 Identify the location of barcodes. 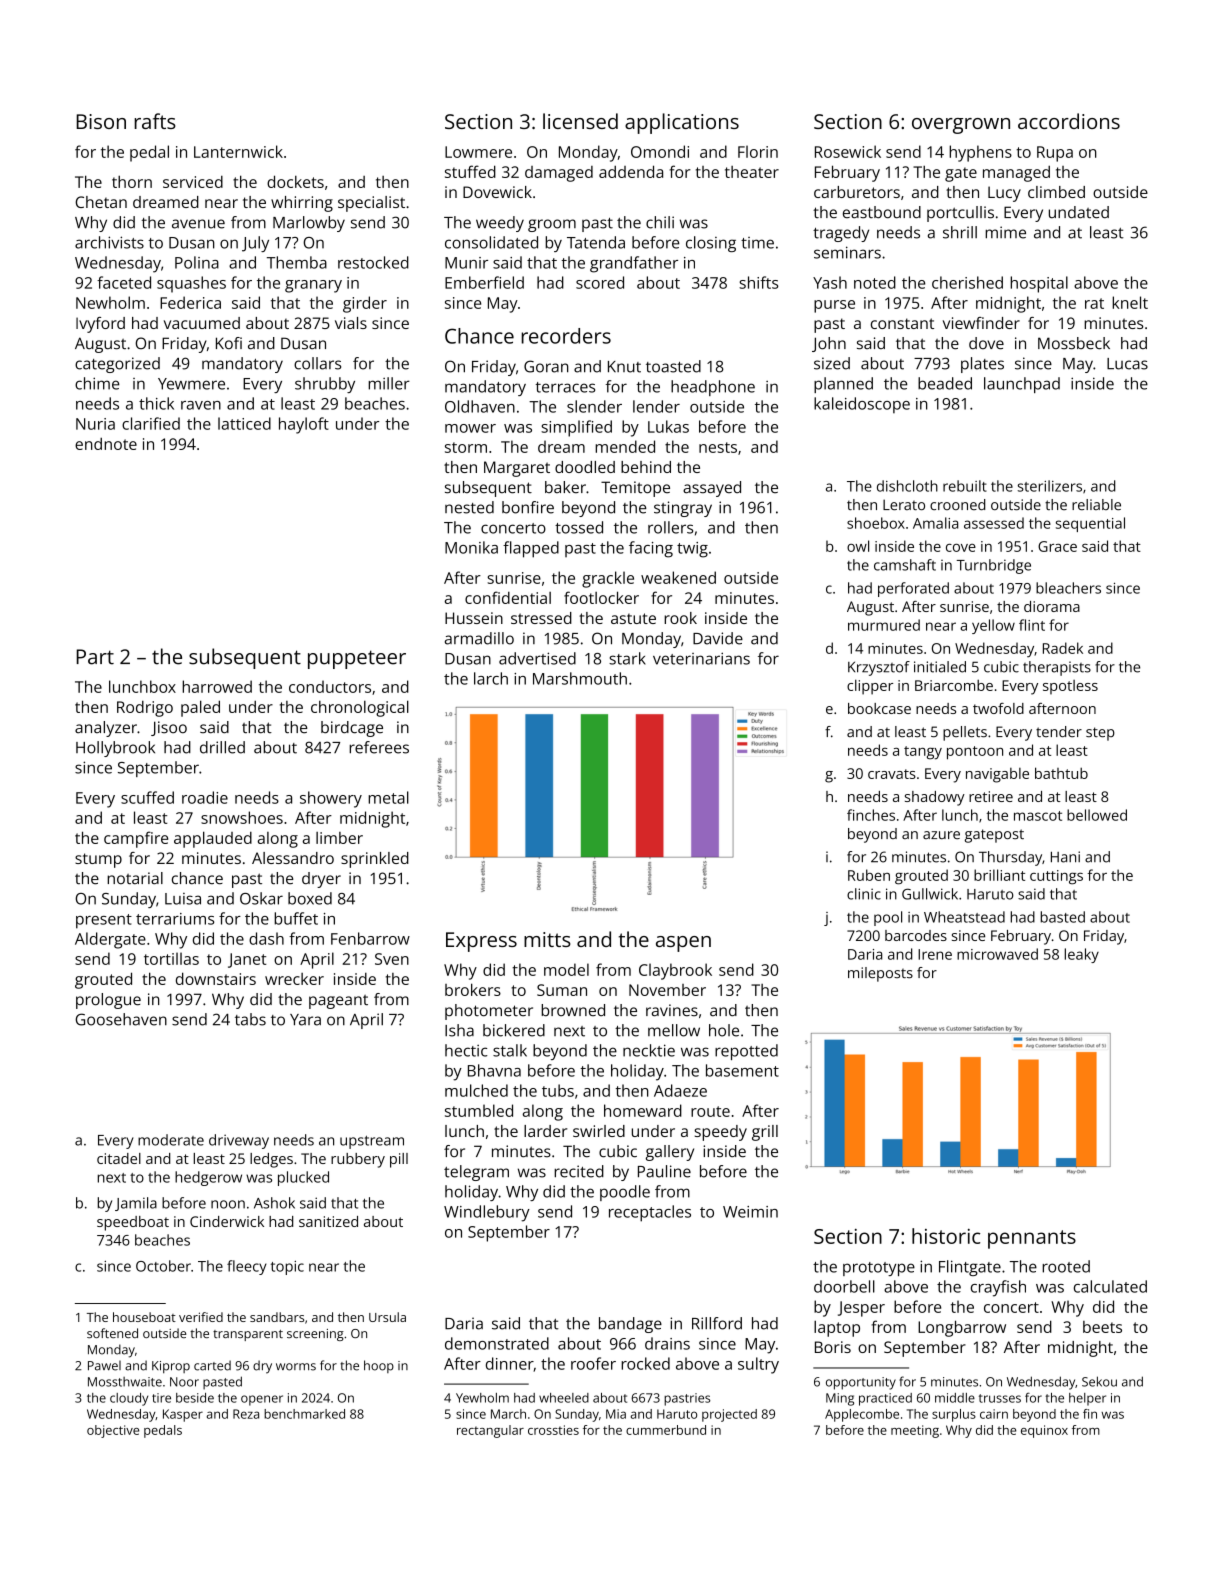
(916, 935).
